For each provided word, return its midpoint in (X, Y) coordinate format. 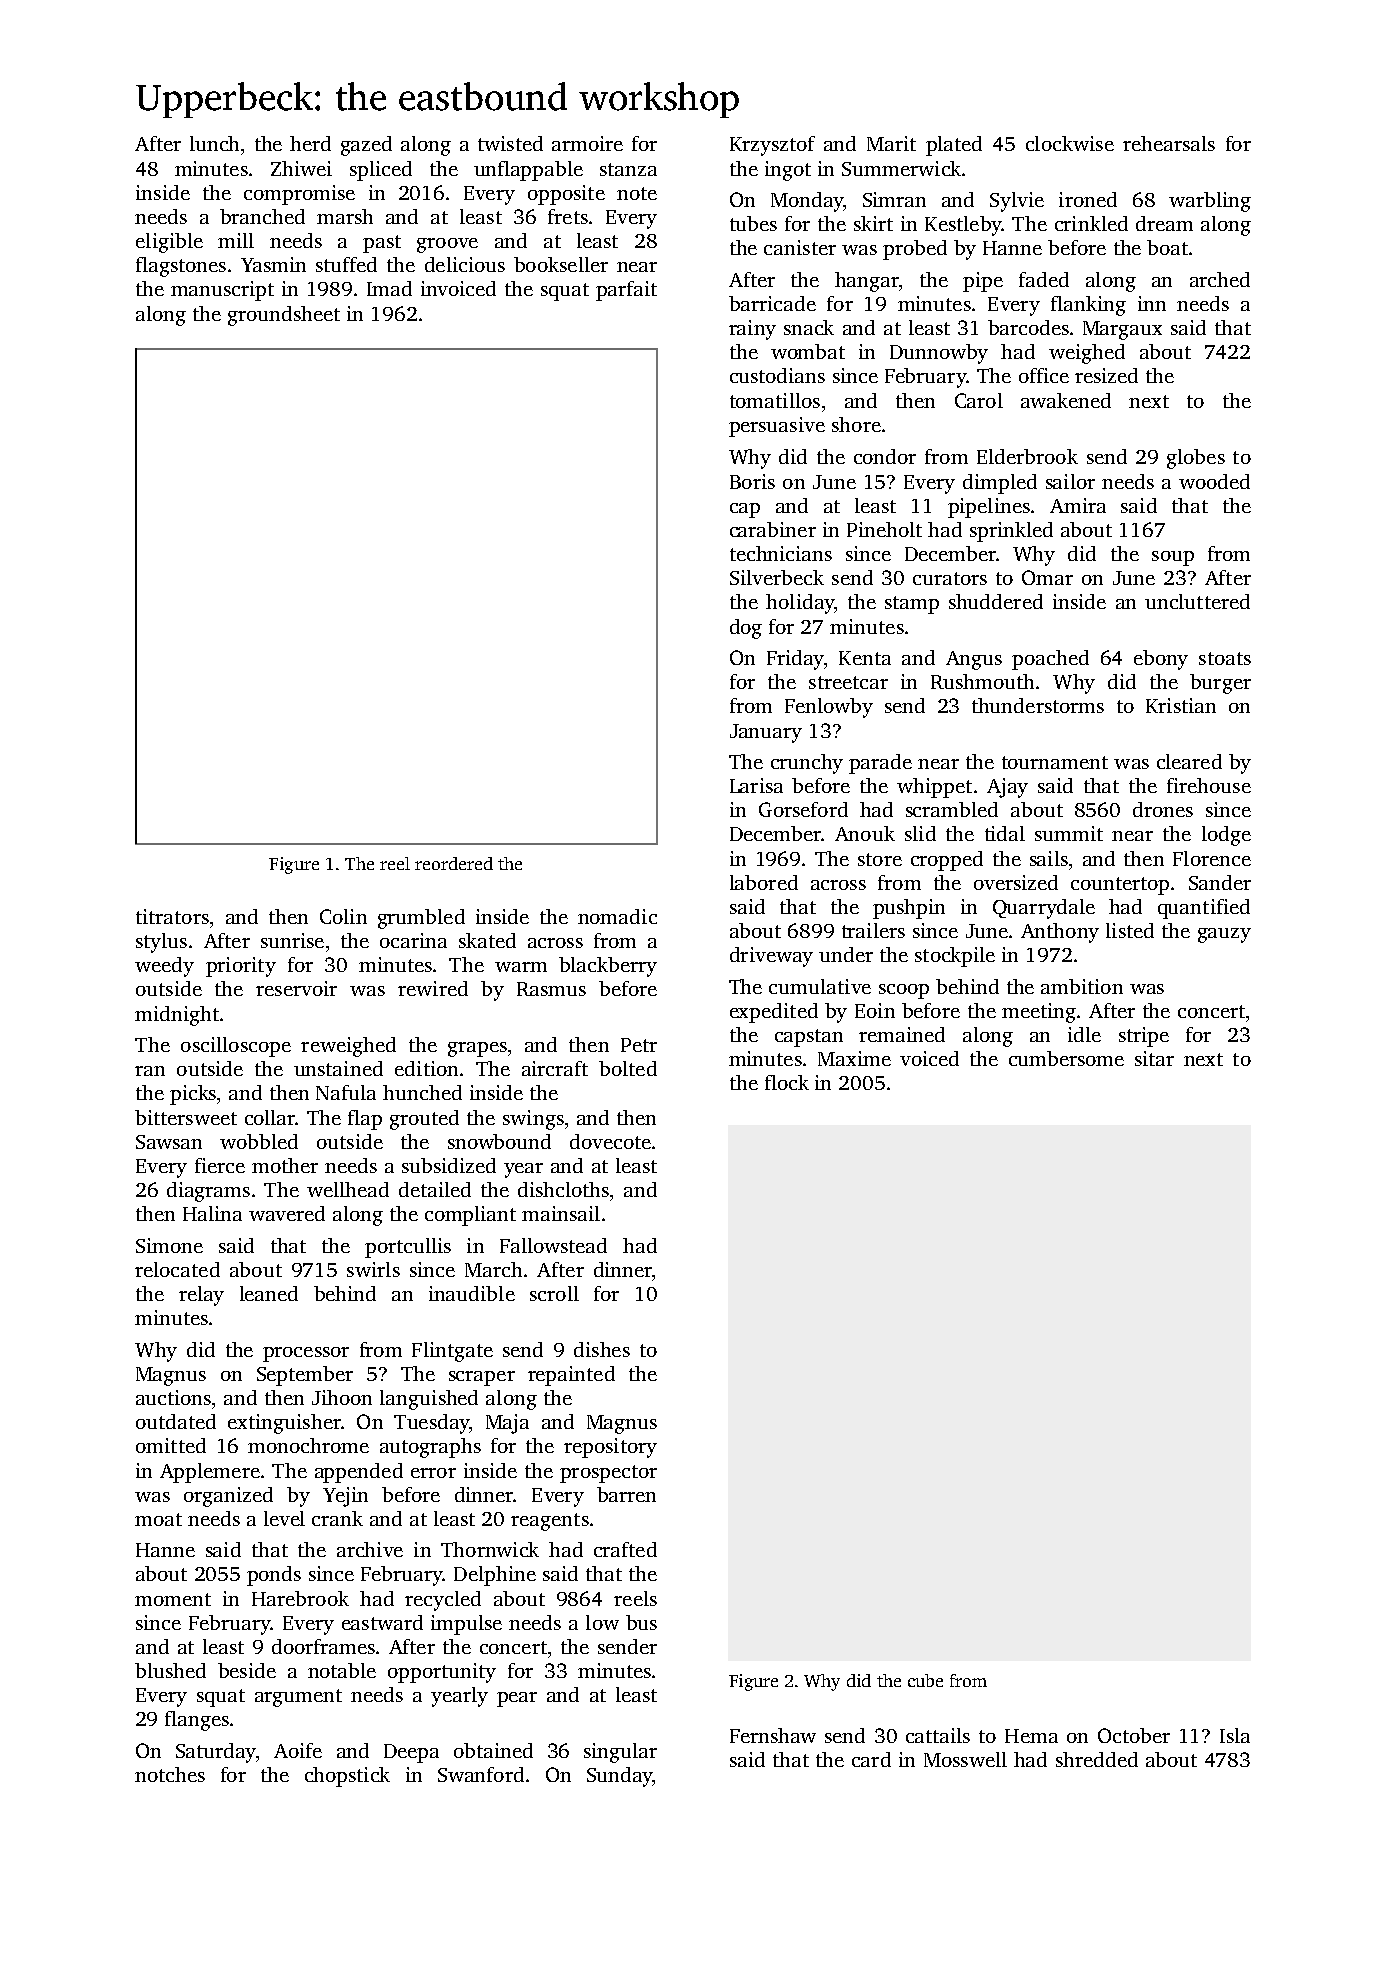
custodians (777, 375)
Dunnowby (939, 354)
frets (568, 216)
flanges (197, 1721)
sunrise (292, 940)
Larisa (756, 785)
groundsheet (284, 316)
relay (201, 1296)
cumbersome (1066, 1058)
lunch (214, 143)
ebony (1161, 660)
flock (787, 1082)
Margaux (1122, 330)
